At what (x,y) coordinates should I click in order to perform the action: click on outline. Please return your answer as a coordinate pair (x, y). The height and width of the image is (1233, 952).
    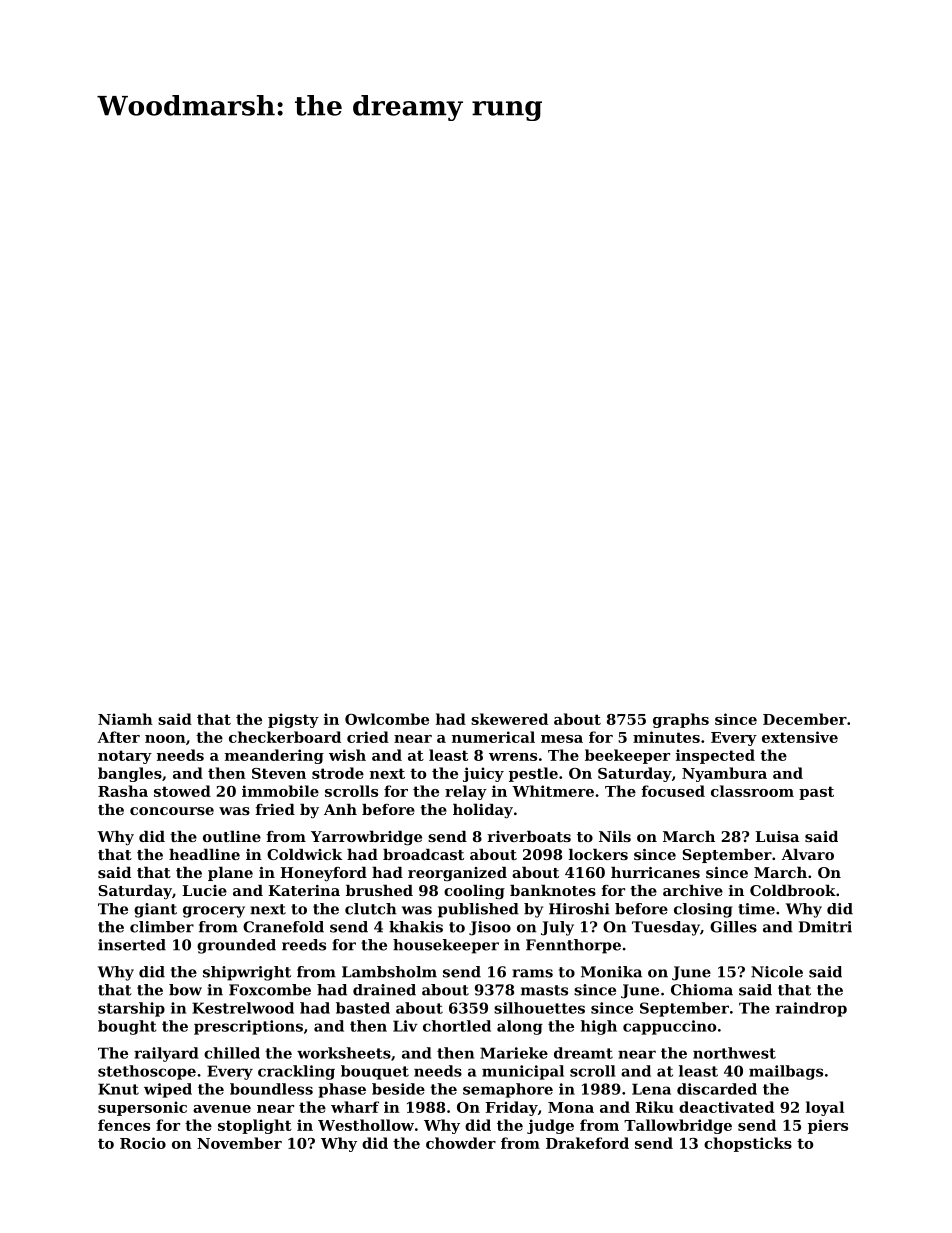
    Looking at the image, I should click on (232, 836).
